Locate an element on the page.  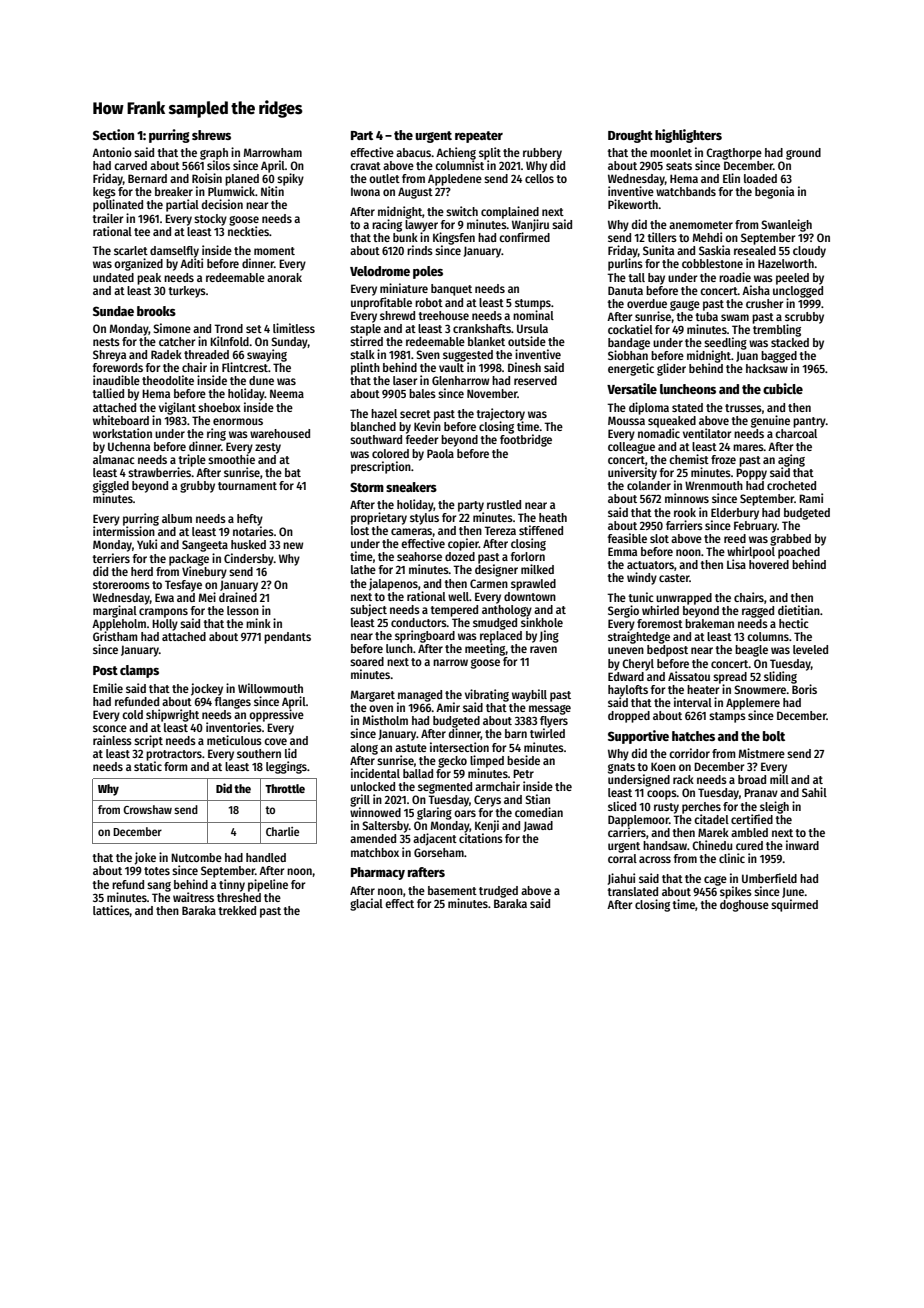
unclogged is located at coordinates (798, 292).
